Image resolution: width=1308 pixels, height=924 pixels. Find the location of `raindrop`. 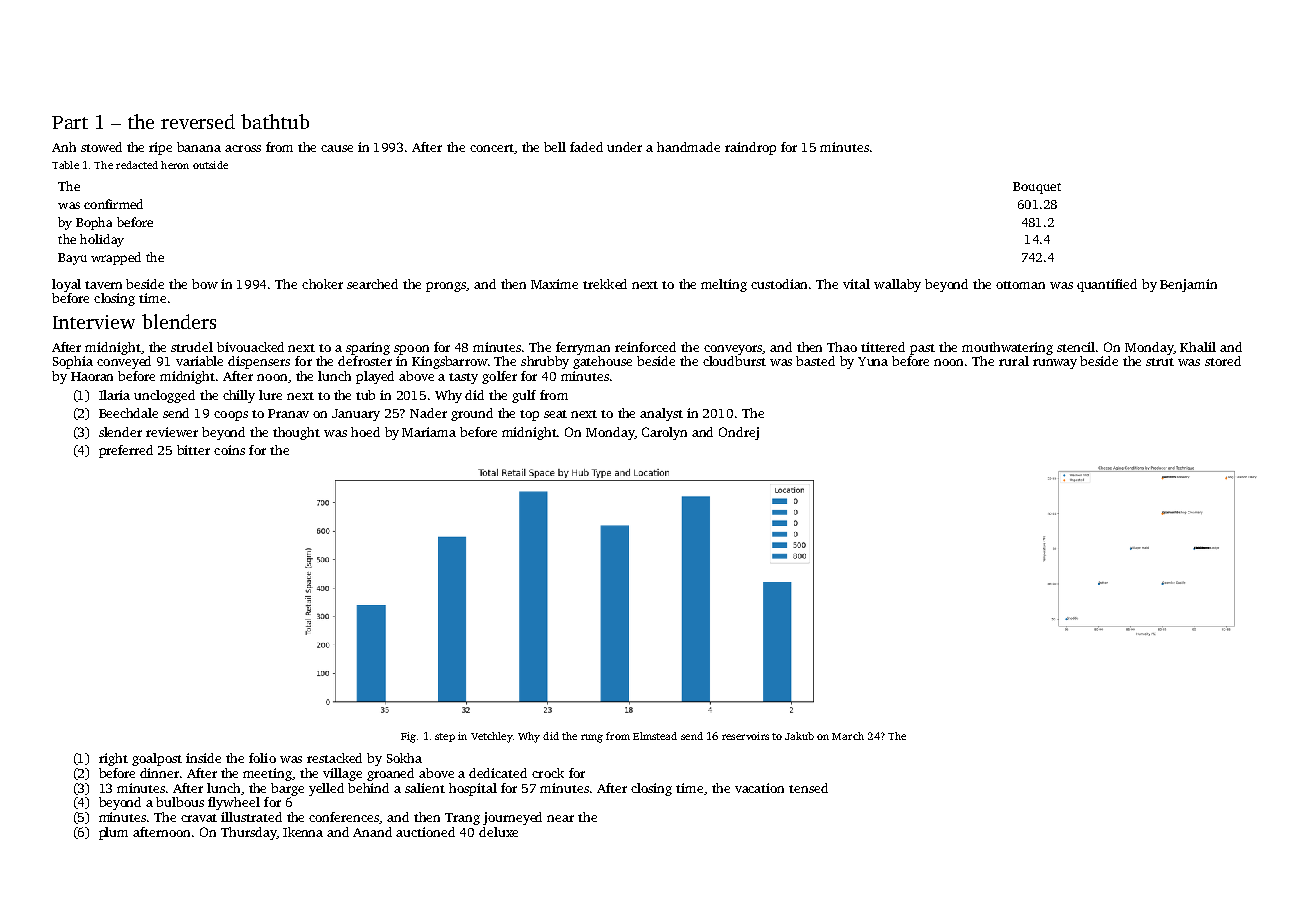

raindrop is located at coordinates (750, 148).
